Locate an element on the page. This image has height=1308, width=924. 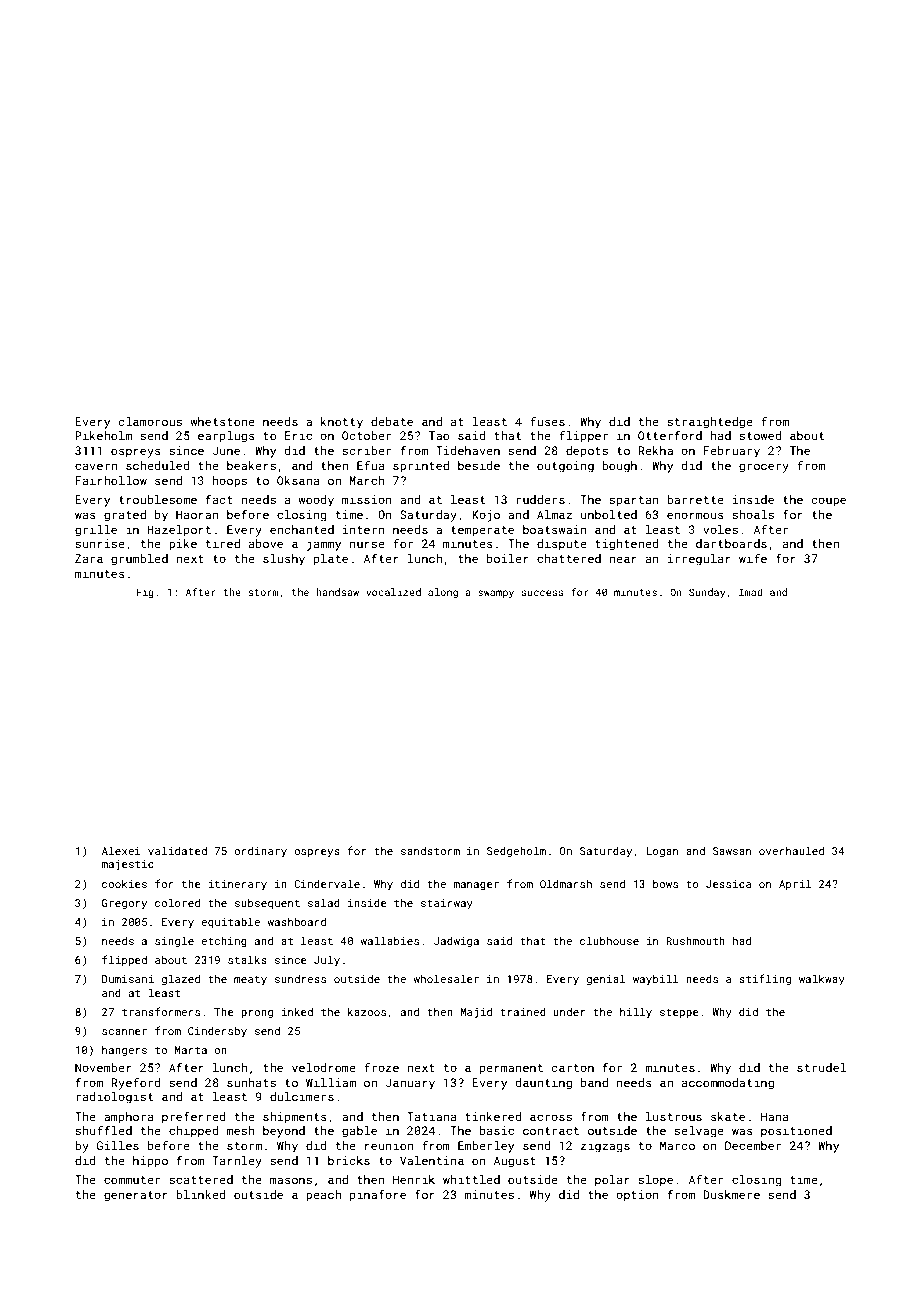
wholesaler is located at coordinates (446, 978).
